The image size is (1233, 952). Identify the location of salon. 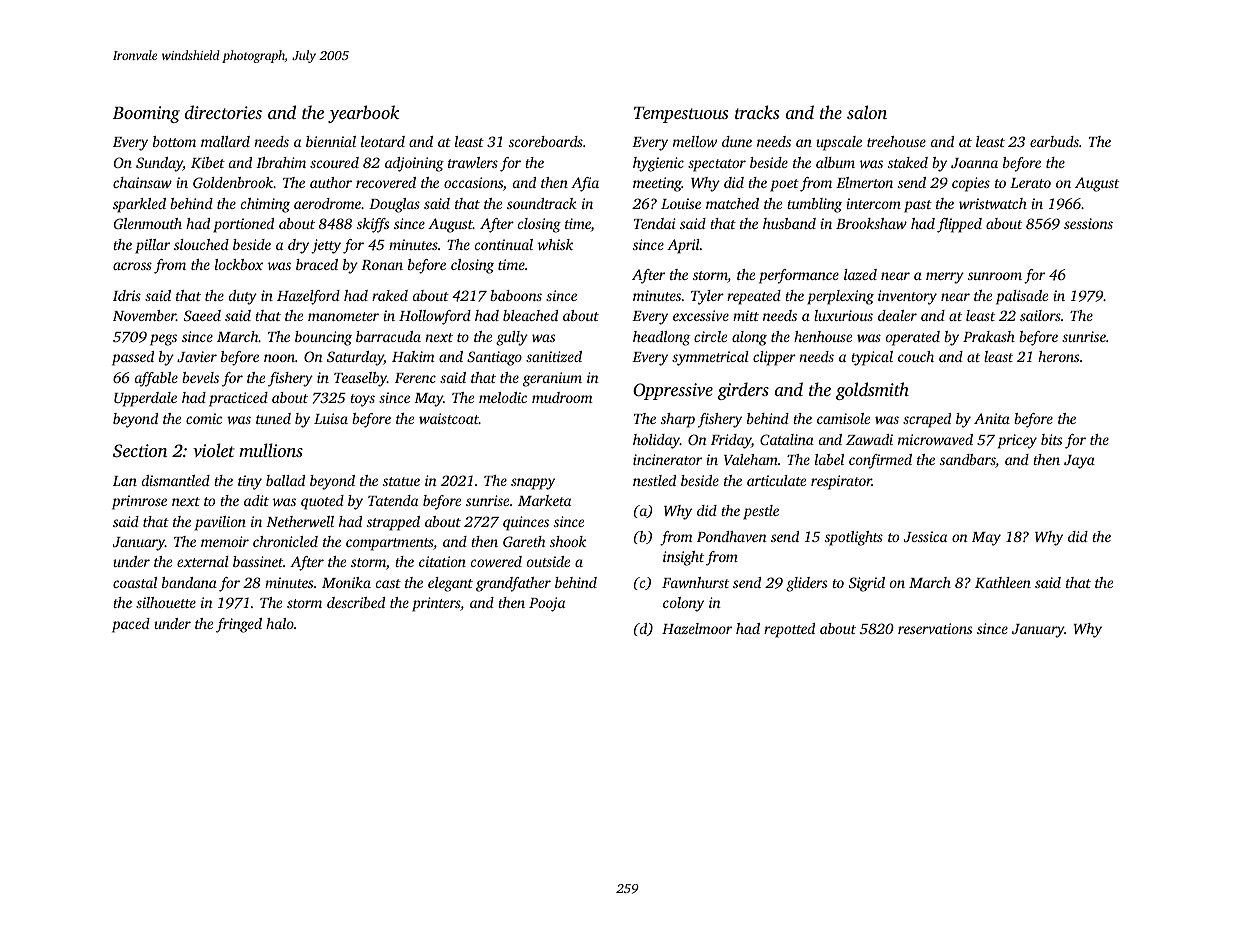
(867, 112).
